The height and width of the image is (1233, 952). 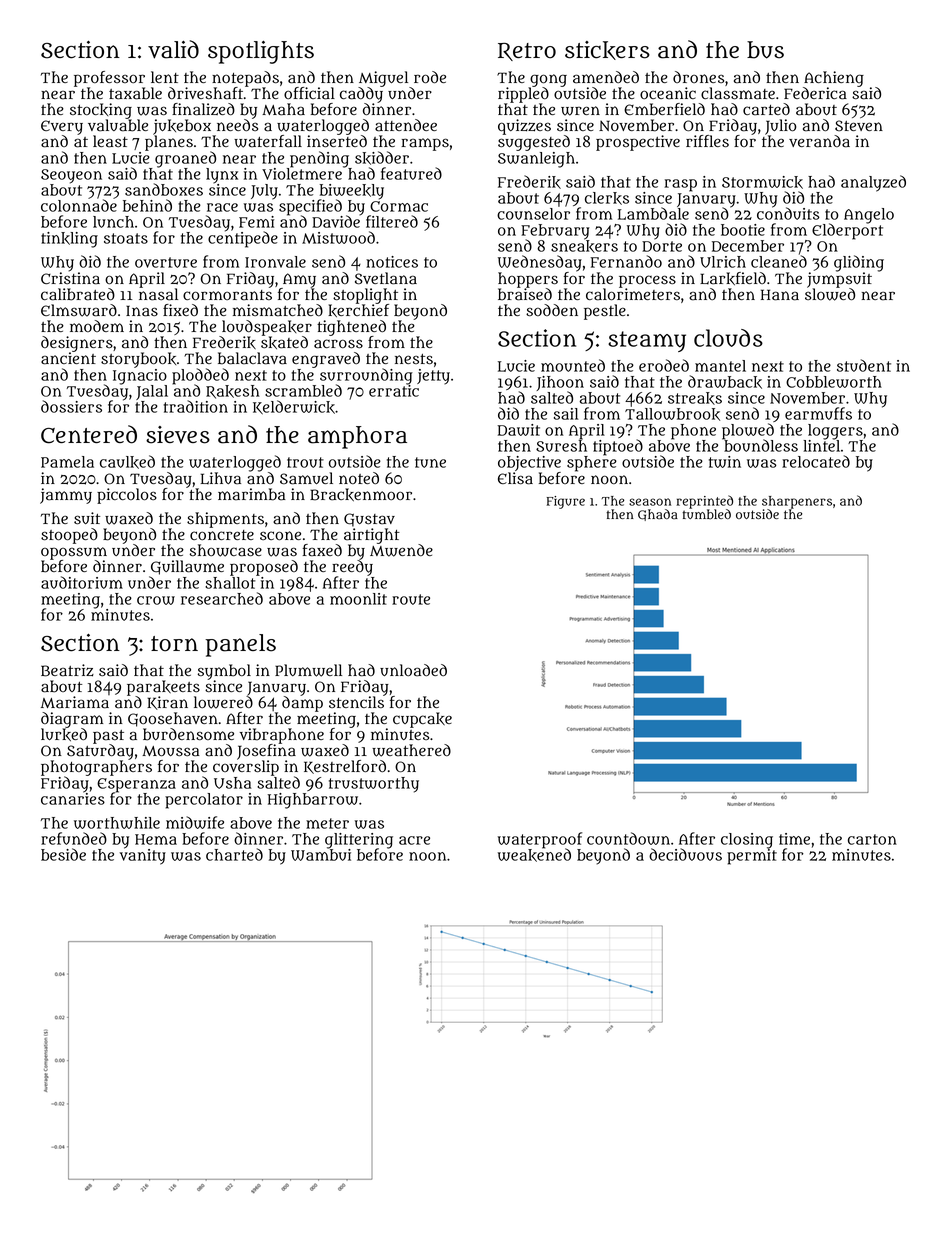 I want to click on sharpeners, so click(x=797, y=502).
